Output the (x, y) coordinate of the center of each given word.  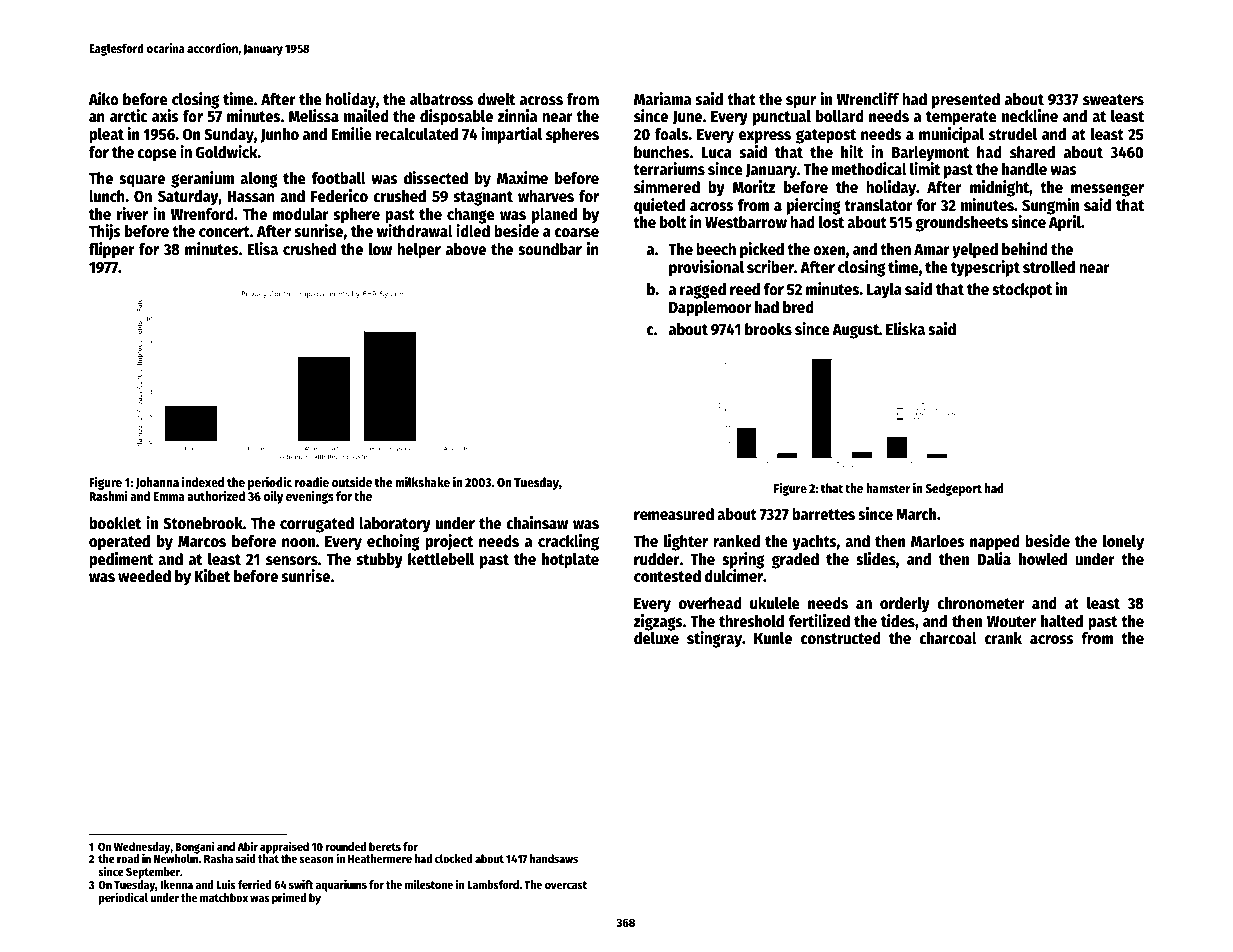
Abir (247, 846)
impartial (511, 135)
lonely (1123, 543)
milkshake (422, 481)
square (142, 181)
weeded (144, 576)
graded (795, 561)
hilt (852, 151)
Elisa (262, 249)
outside (352, 481)
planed (554, 216)
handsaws (554, 858)
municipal (951, 135)
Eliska (905, 329)
